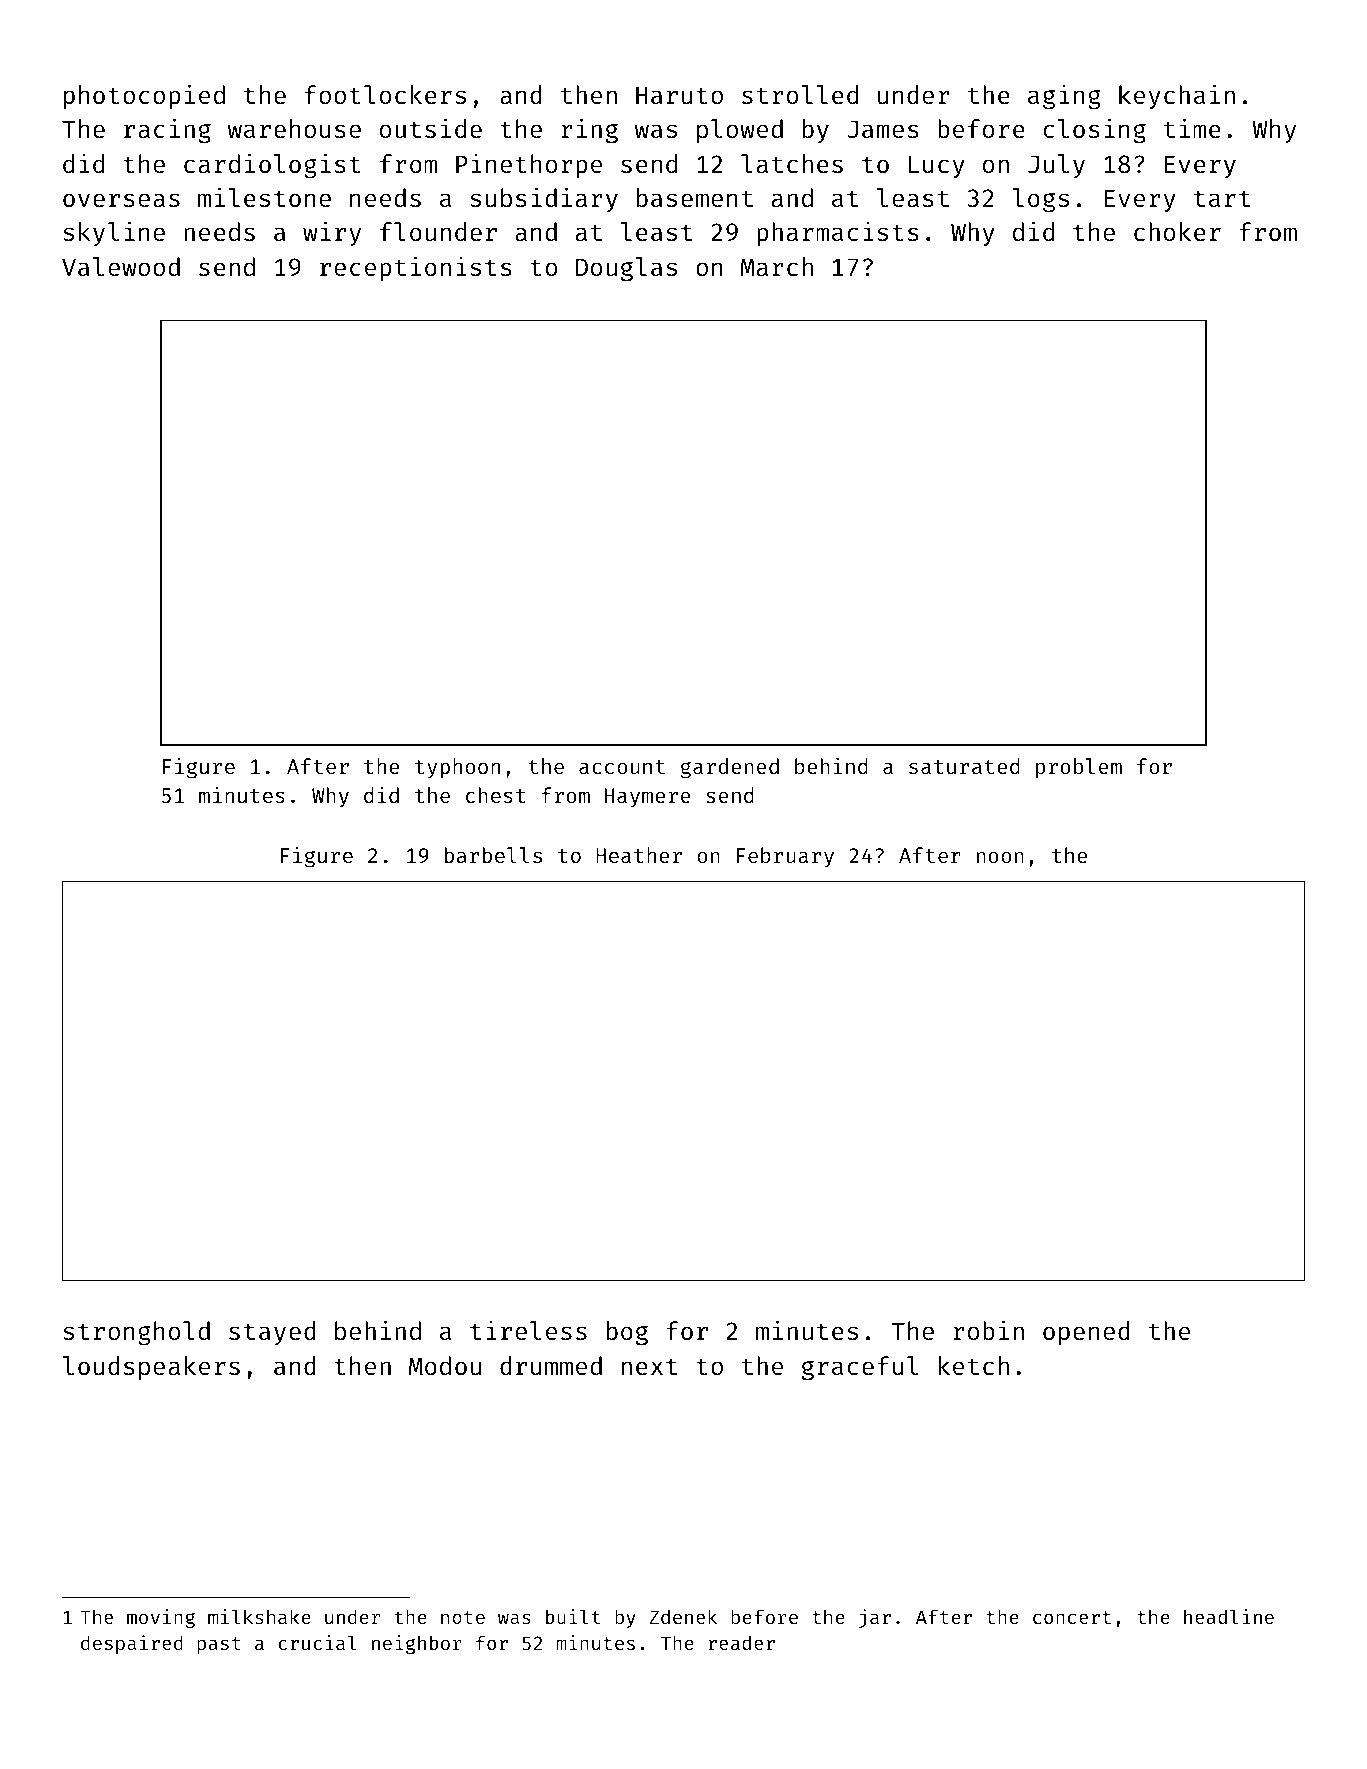  Describe the element at coordinates (144, 97) in the page. I see `photocopied` at that location.
